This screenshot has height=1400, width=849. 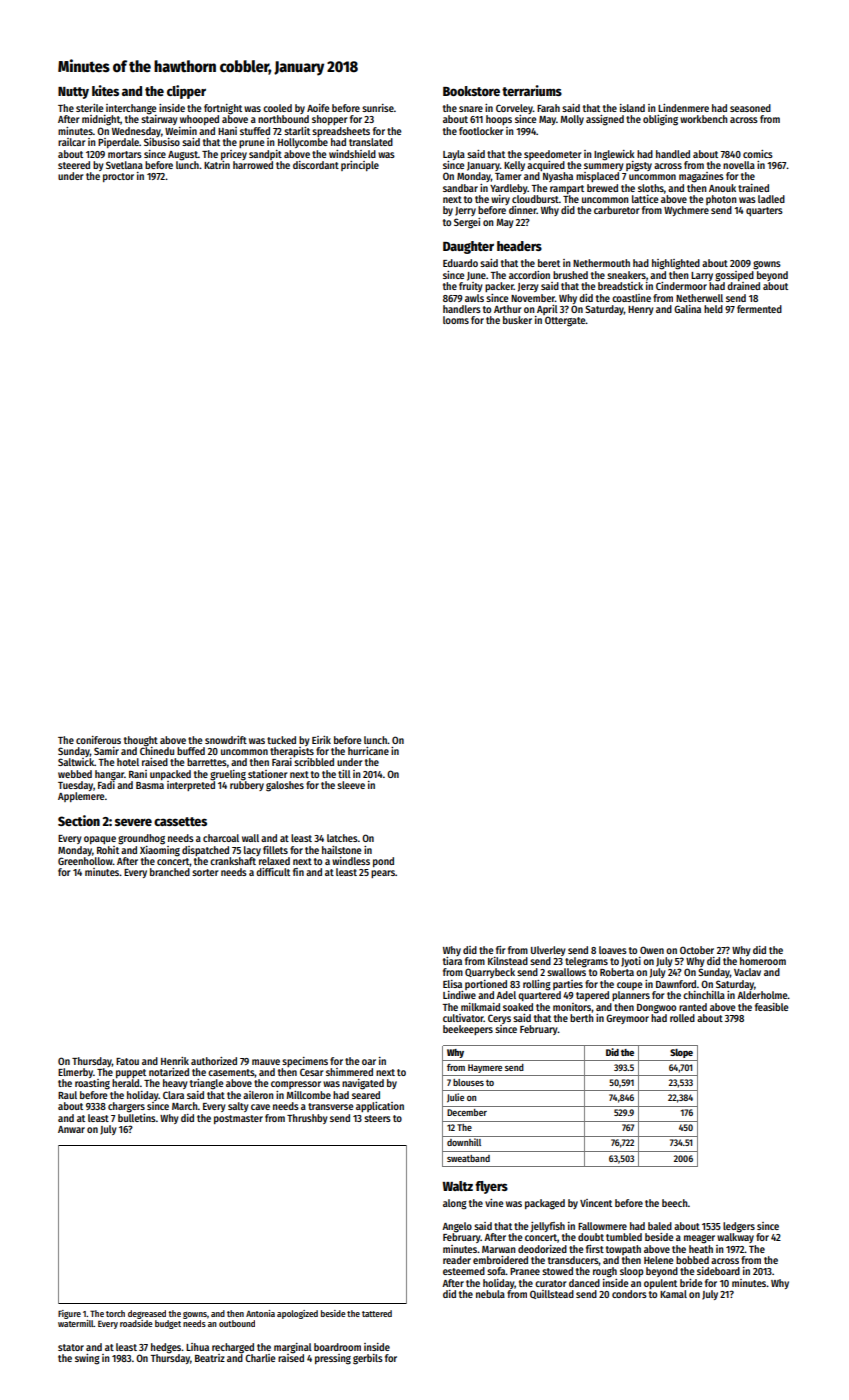 I want to click on hoops, so click(x=499, y=120).
